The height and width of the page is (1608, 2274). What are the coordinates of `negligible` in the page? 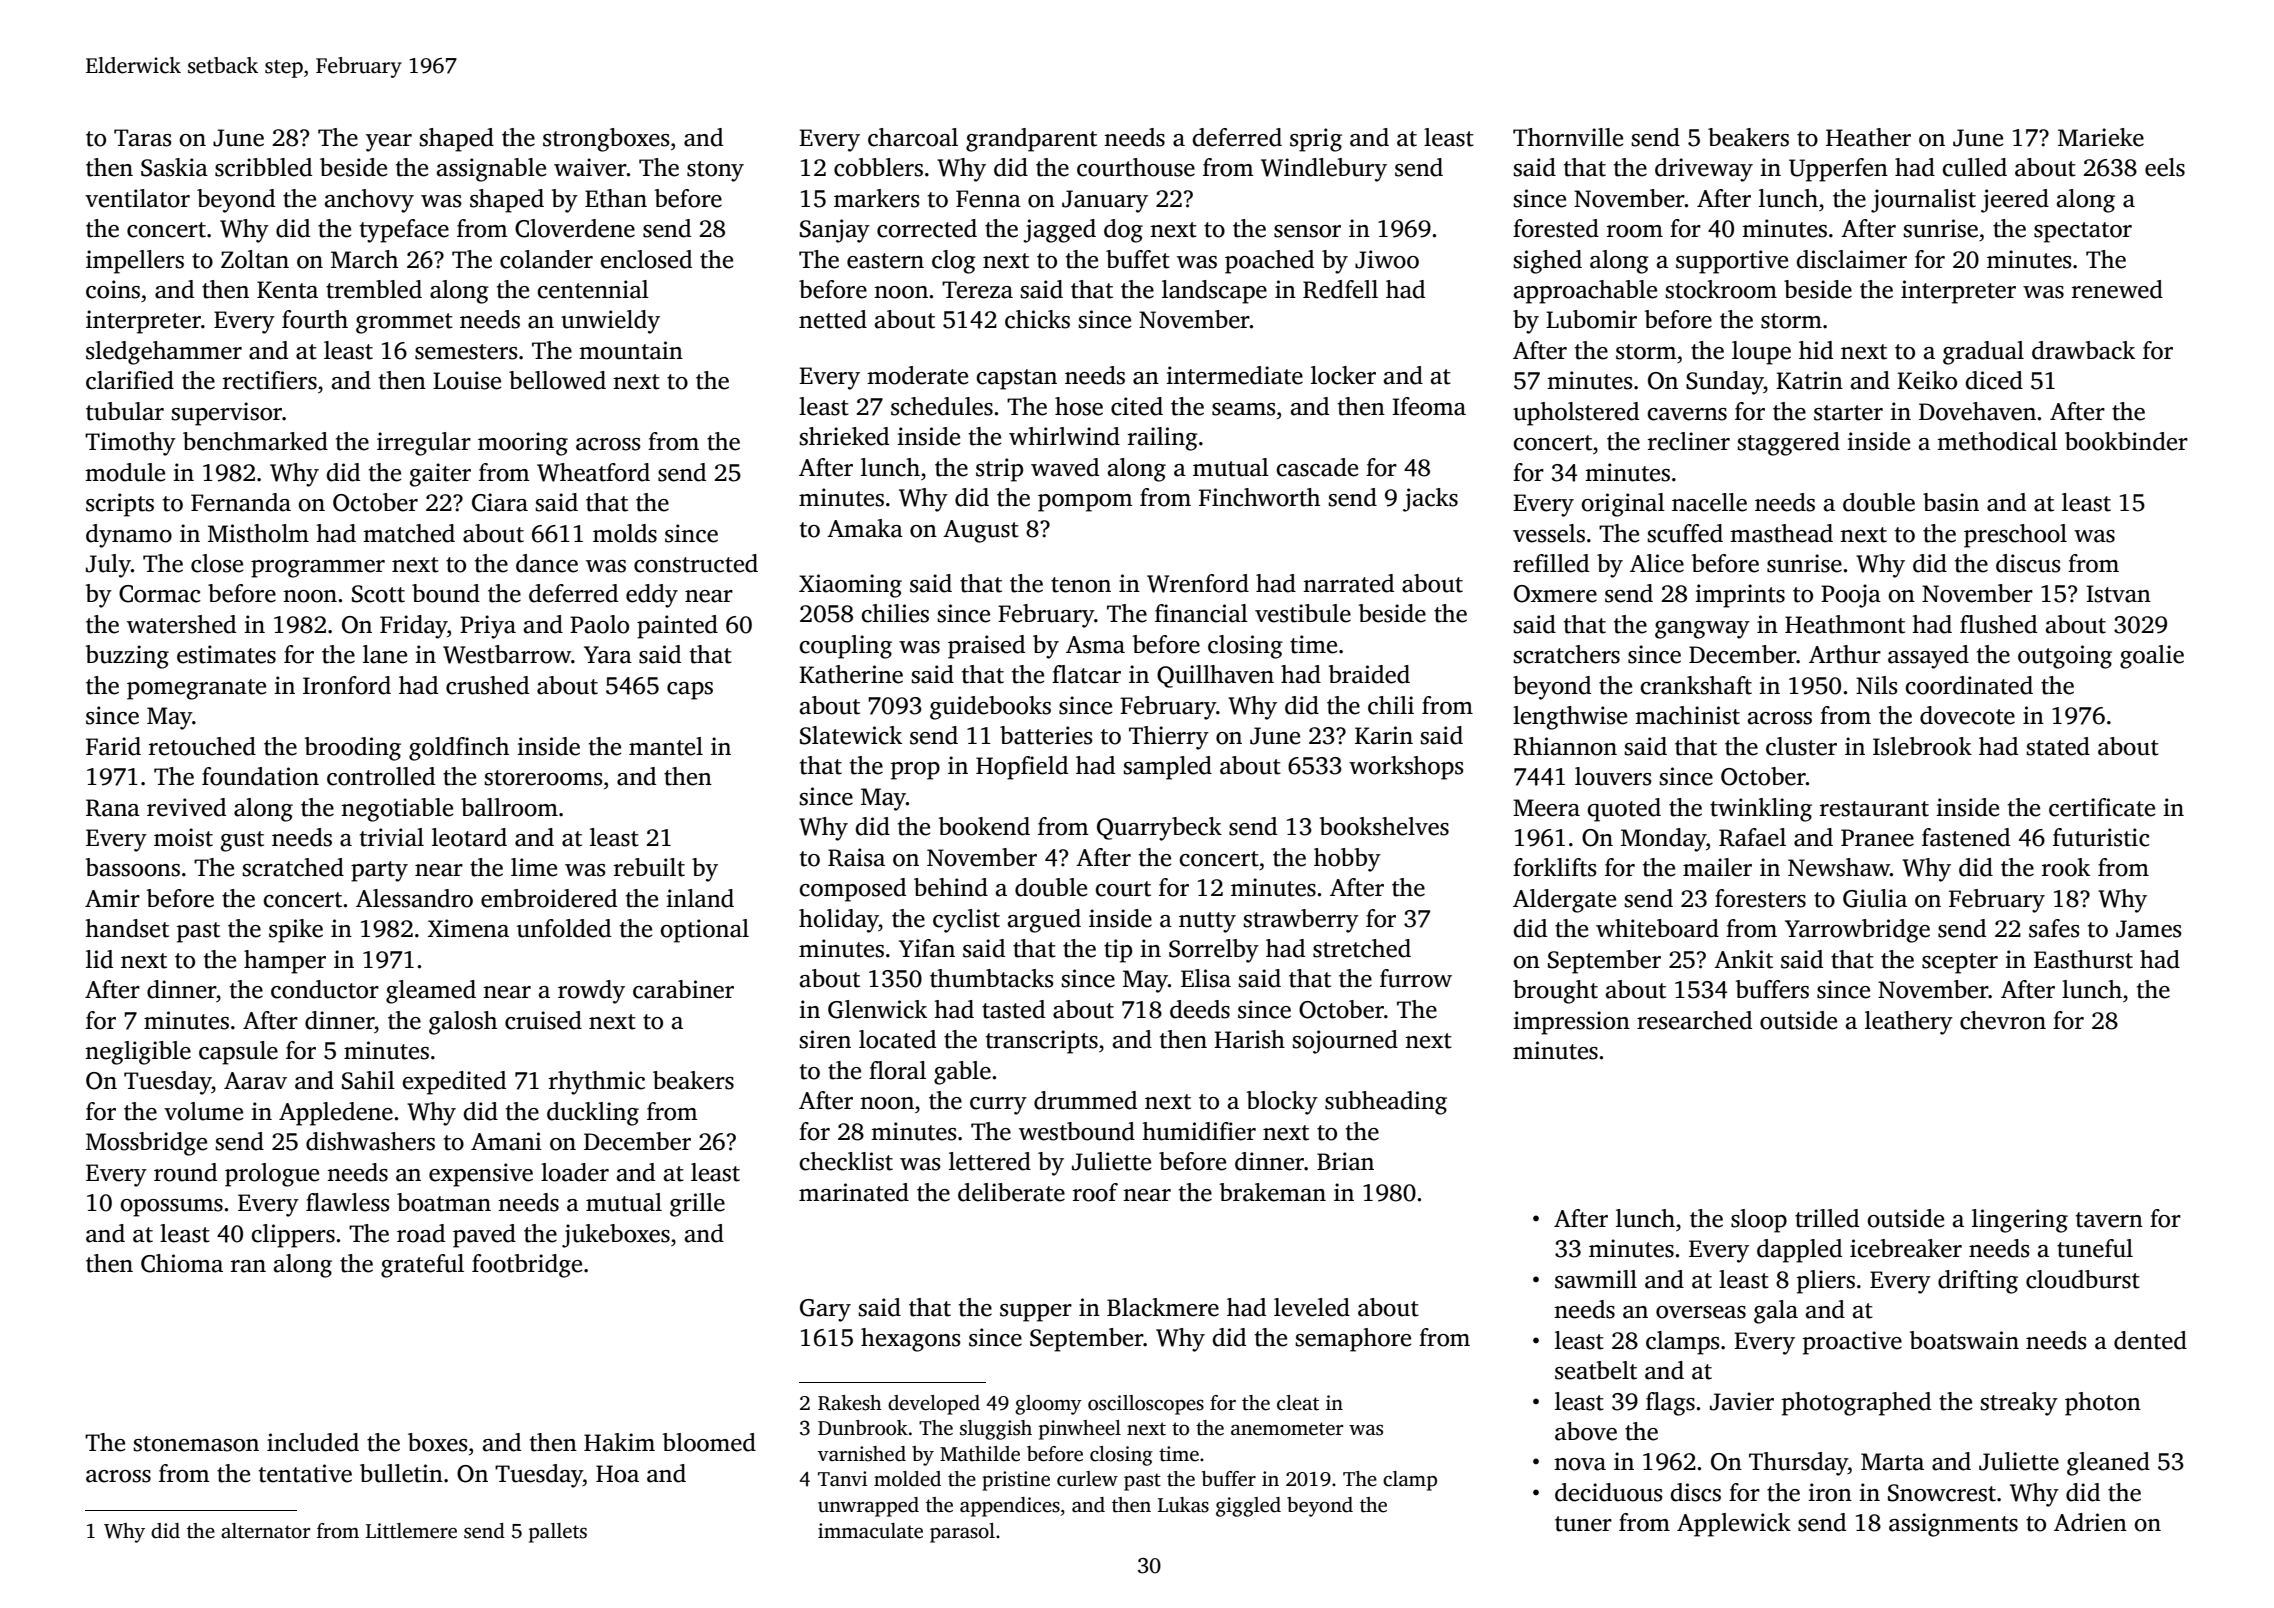 It's located at (138, 1053).
